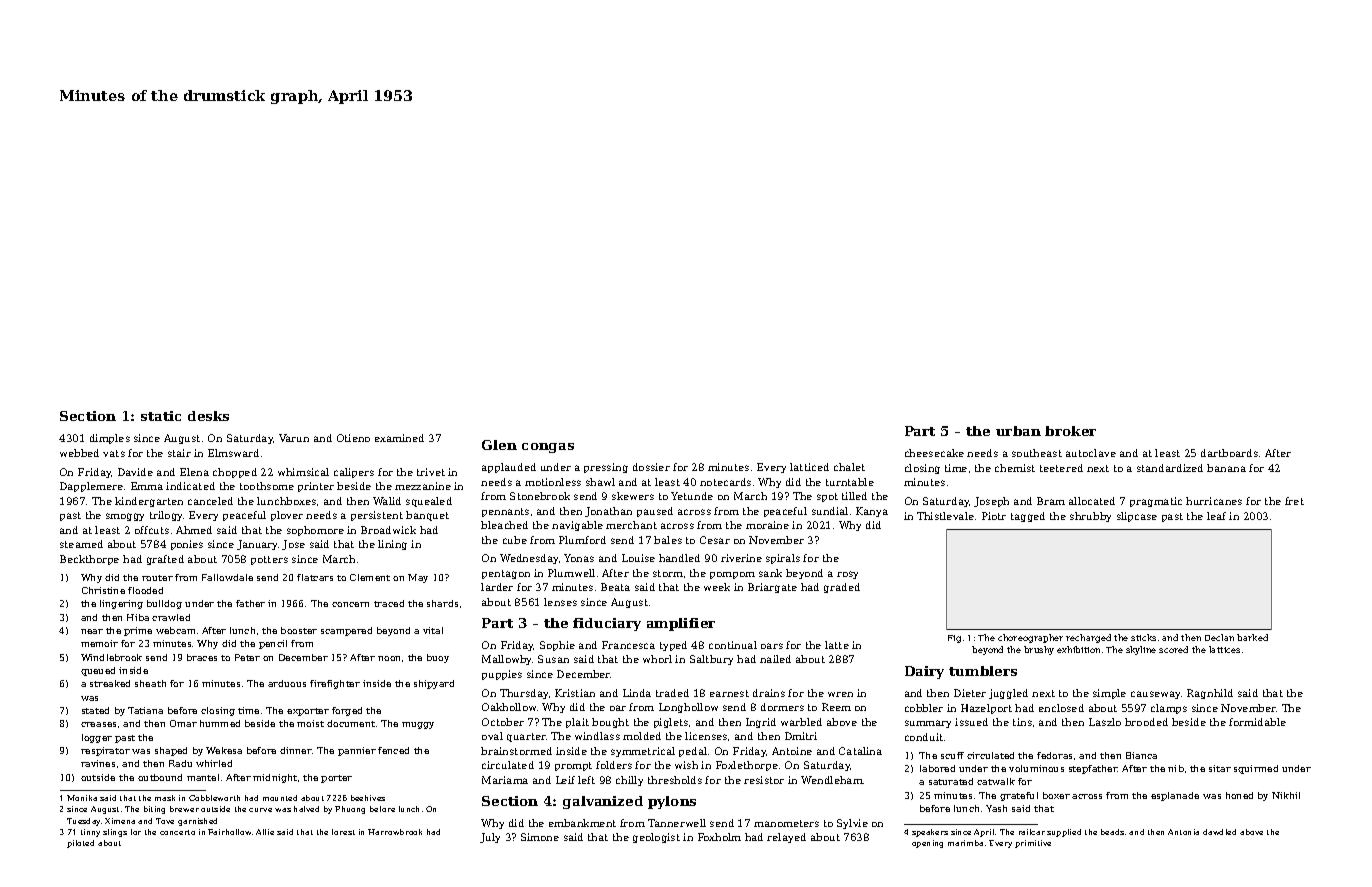 This screenshot has width=1372, height=887. I want to click on broker, so click(1070, 431).
